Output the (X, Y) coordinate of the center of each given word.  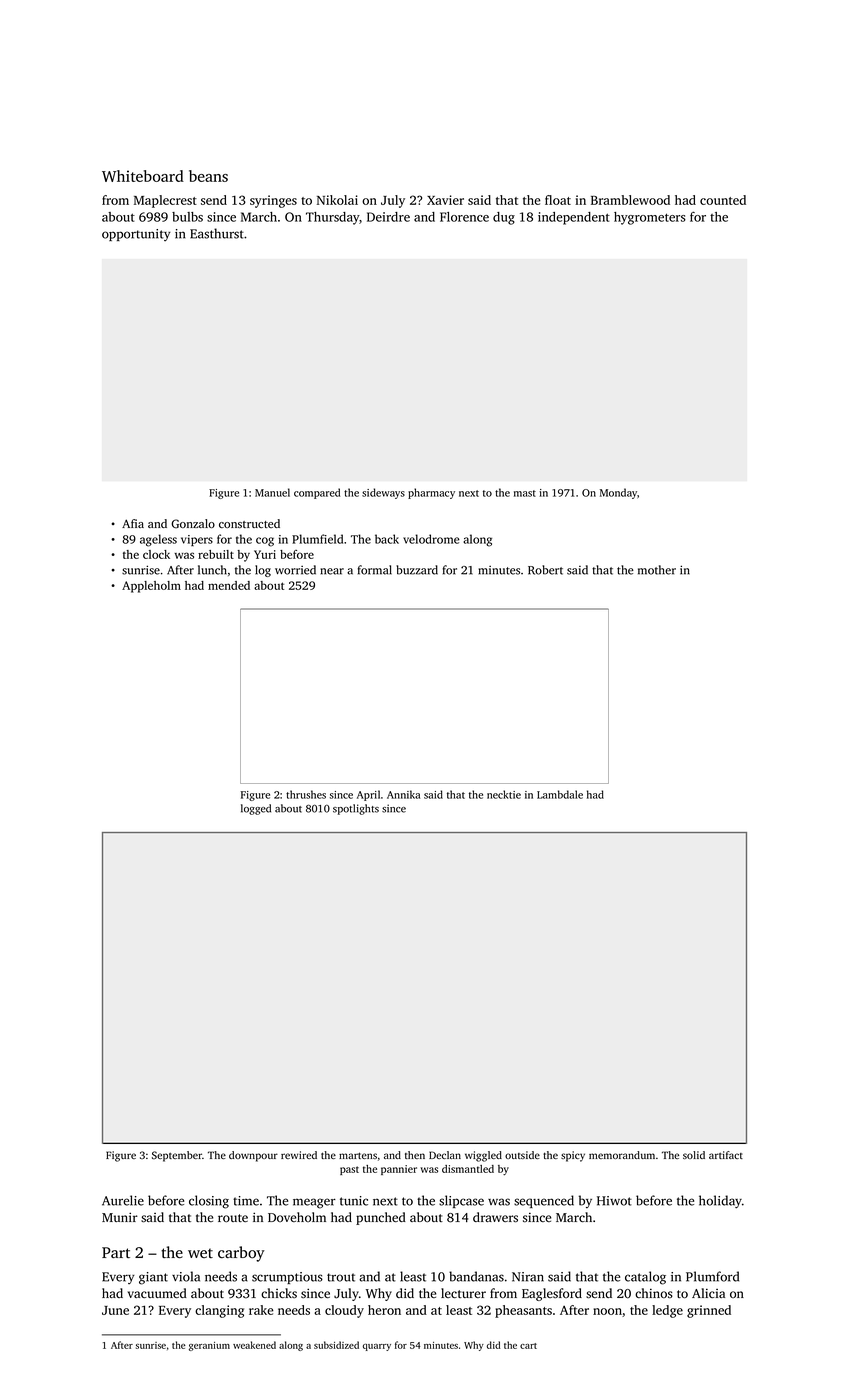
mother (657, 570)
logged (256, 809)
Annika (403, 794)
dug (504, 218)
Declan (445, 1155)
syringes (273, 201)
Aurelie (123, 1200)
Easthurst (217, 233)
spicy (573, 1156)
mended (229, 585)
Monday (618, 493)
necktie (504, 794)
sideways (383, 493)
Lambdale (560, 794)
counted (723, 200)
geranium (209, 1346)
